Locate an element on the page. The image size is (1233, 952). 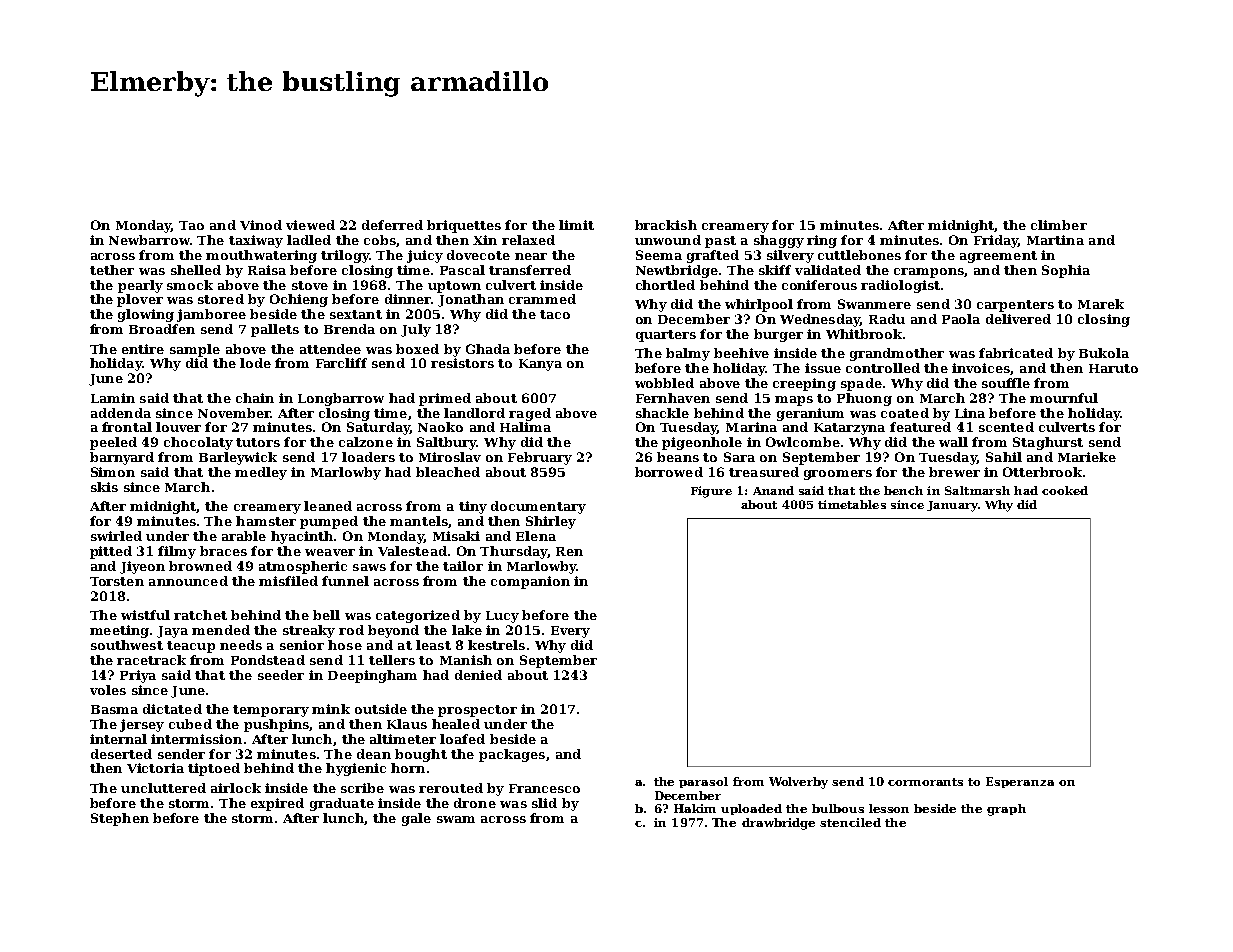
Every is located at coordinates (570, 632).
